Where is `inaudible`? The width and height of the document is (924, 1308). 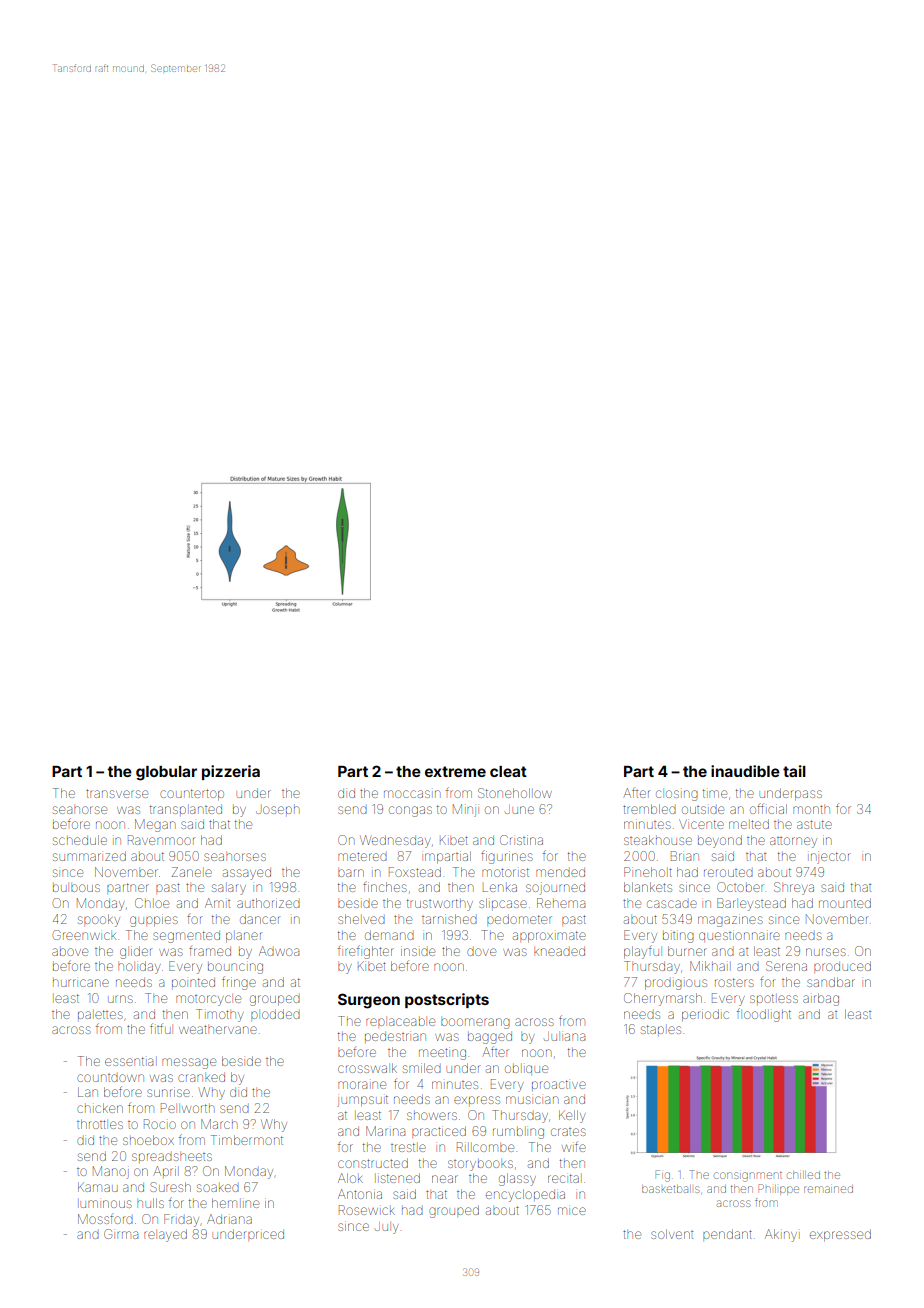 inaudible is located at coordinates (745, 771).
